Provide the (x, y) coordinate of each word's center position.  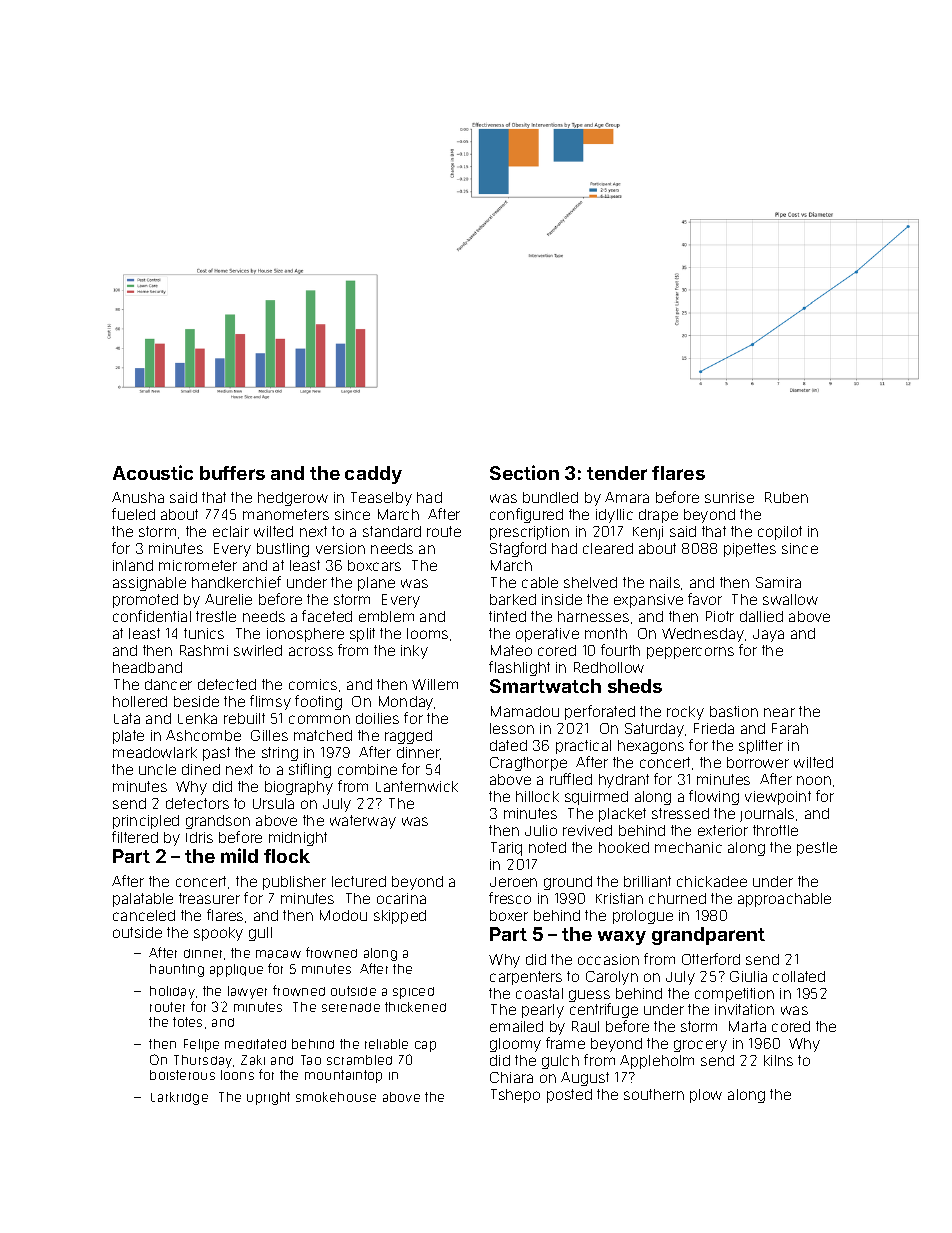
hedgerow (293, 499)
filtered (135, 837)
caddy (373, 475)
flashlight (519, 668)
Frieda (714, 728)
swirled (258, 650)
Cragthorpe (528, 764)
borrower (758, 762)
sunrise (729, 497)
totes (187, 1022)
